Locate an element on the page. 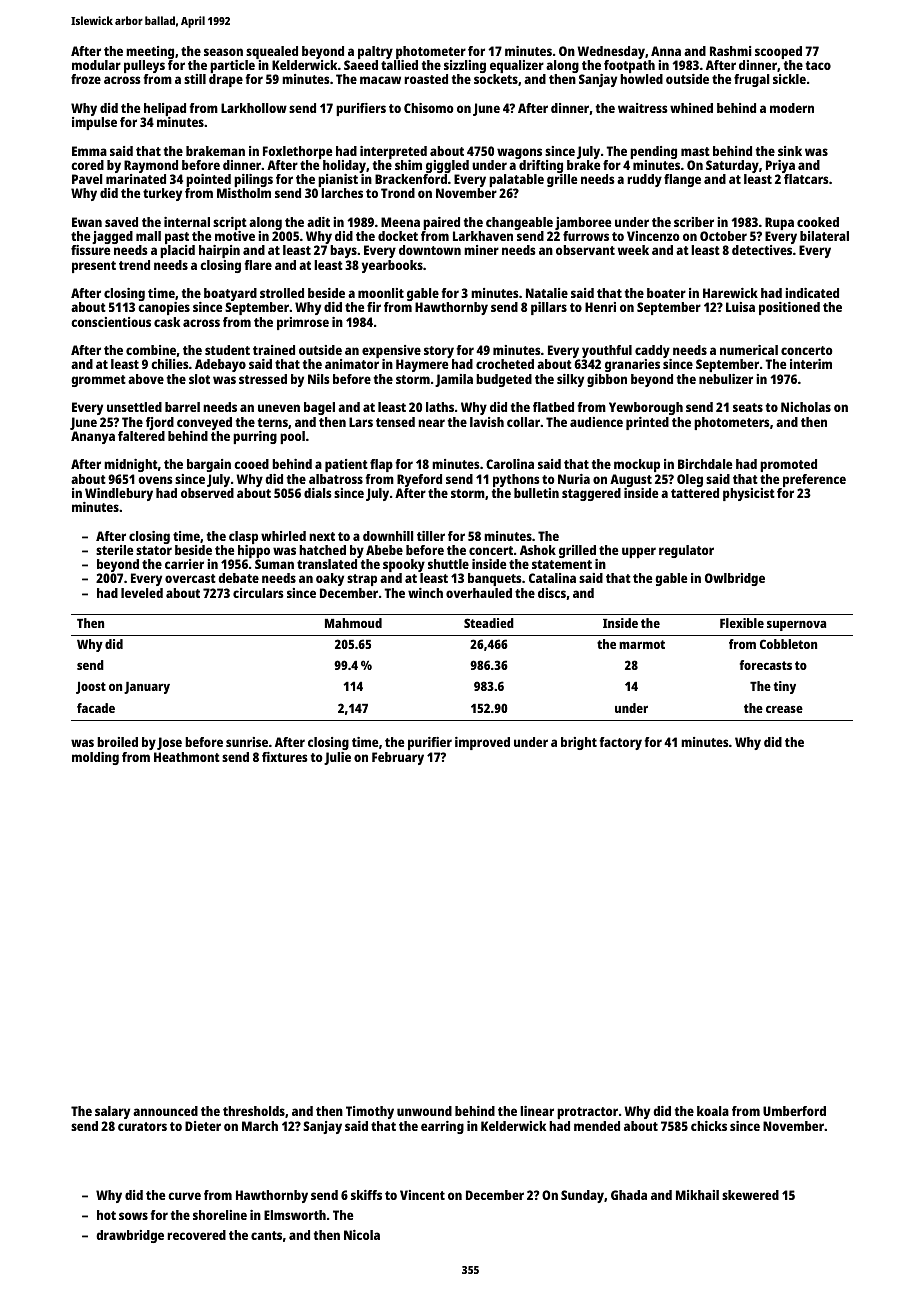  bulletin is located at coordinates (536, 493).
